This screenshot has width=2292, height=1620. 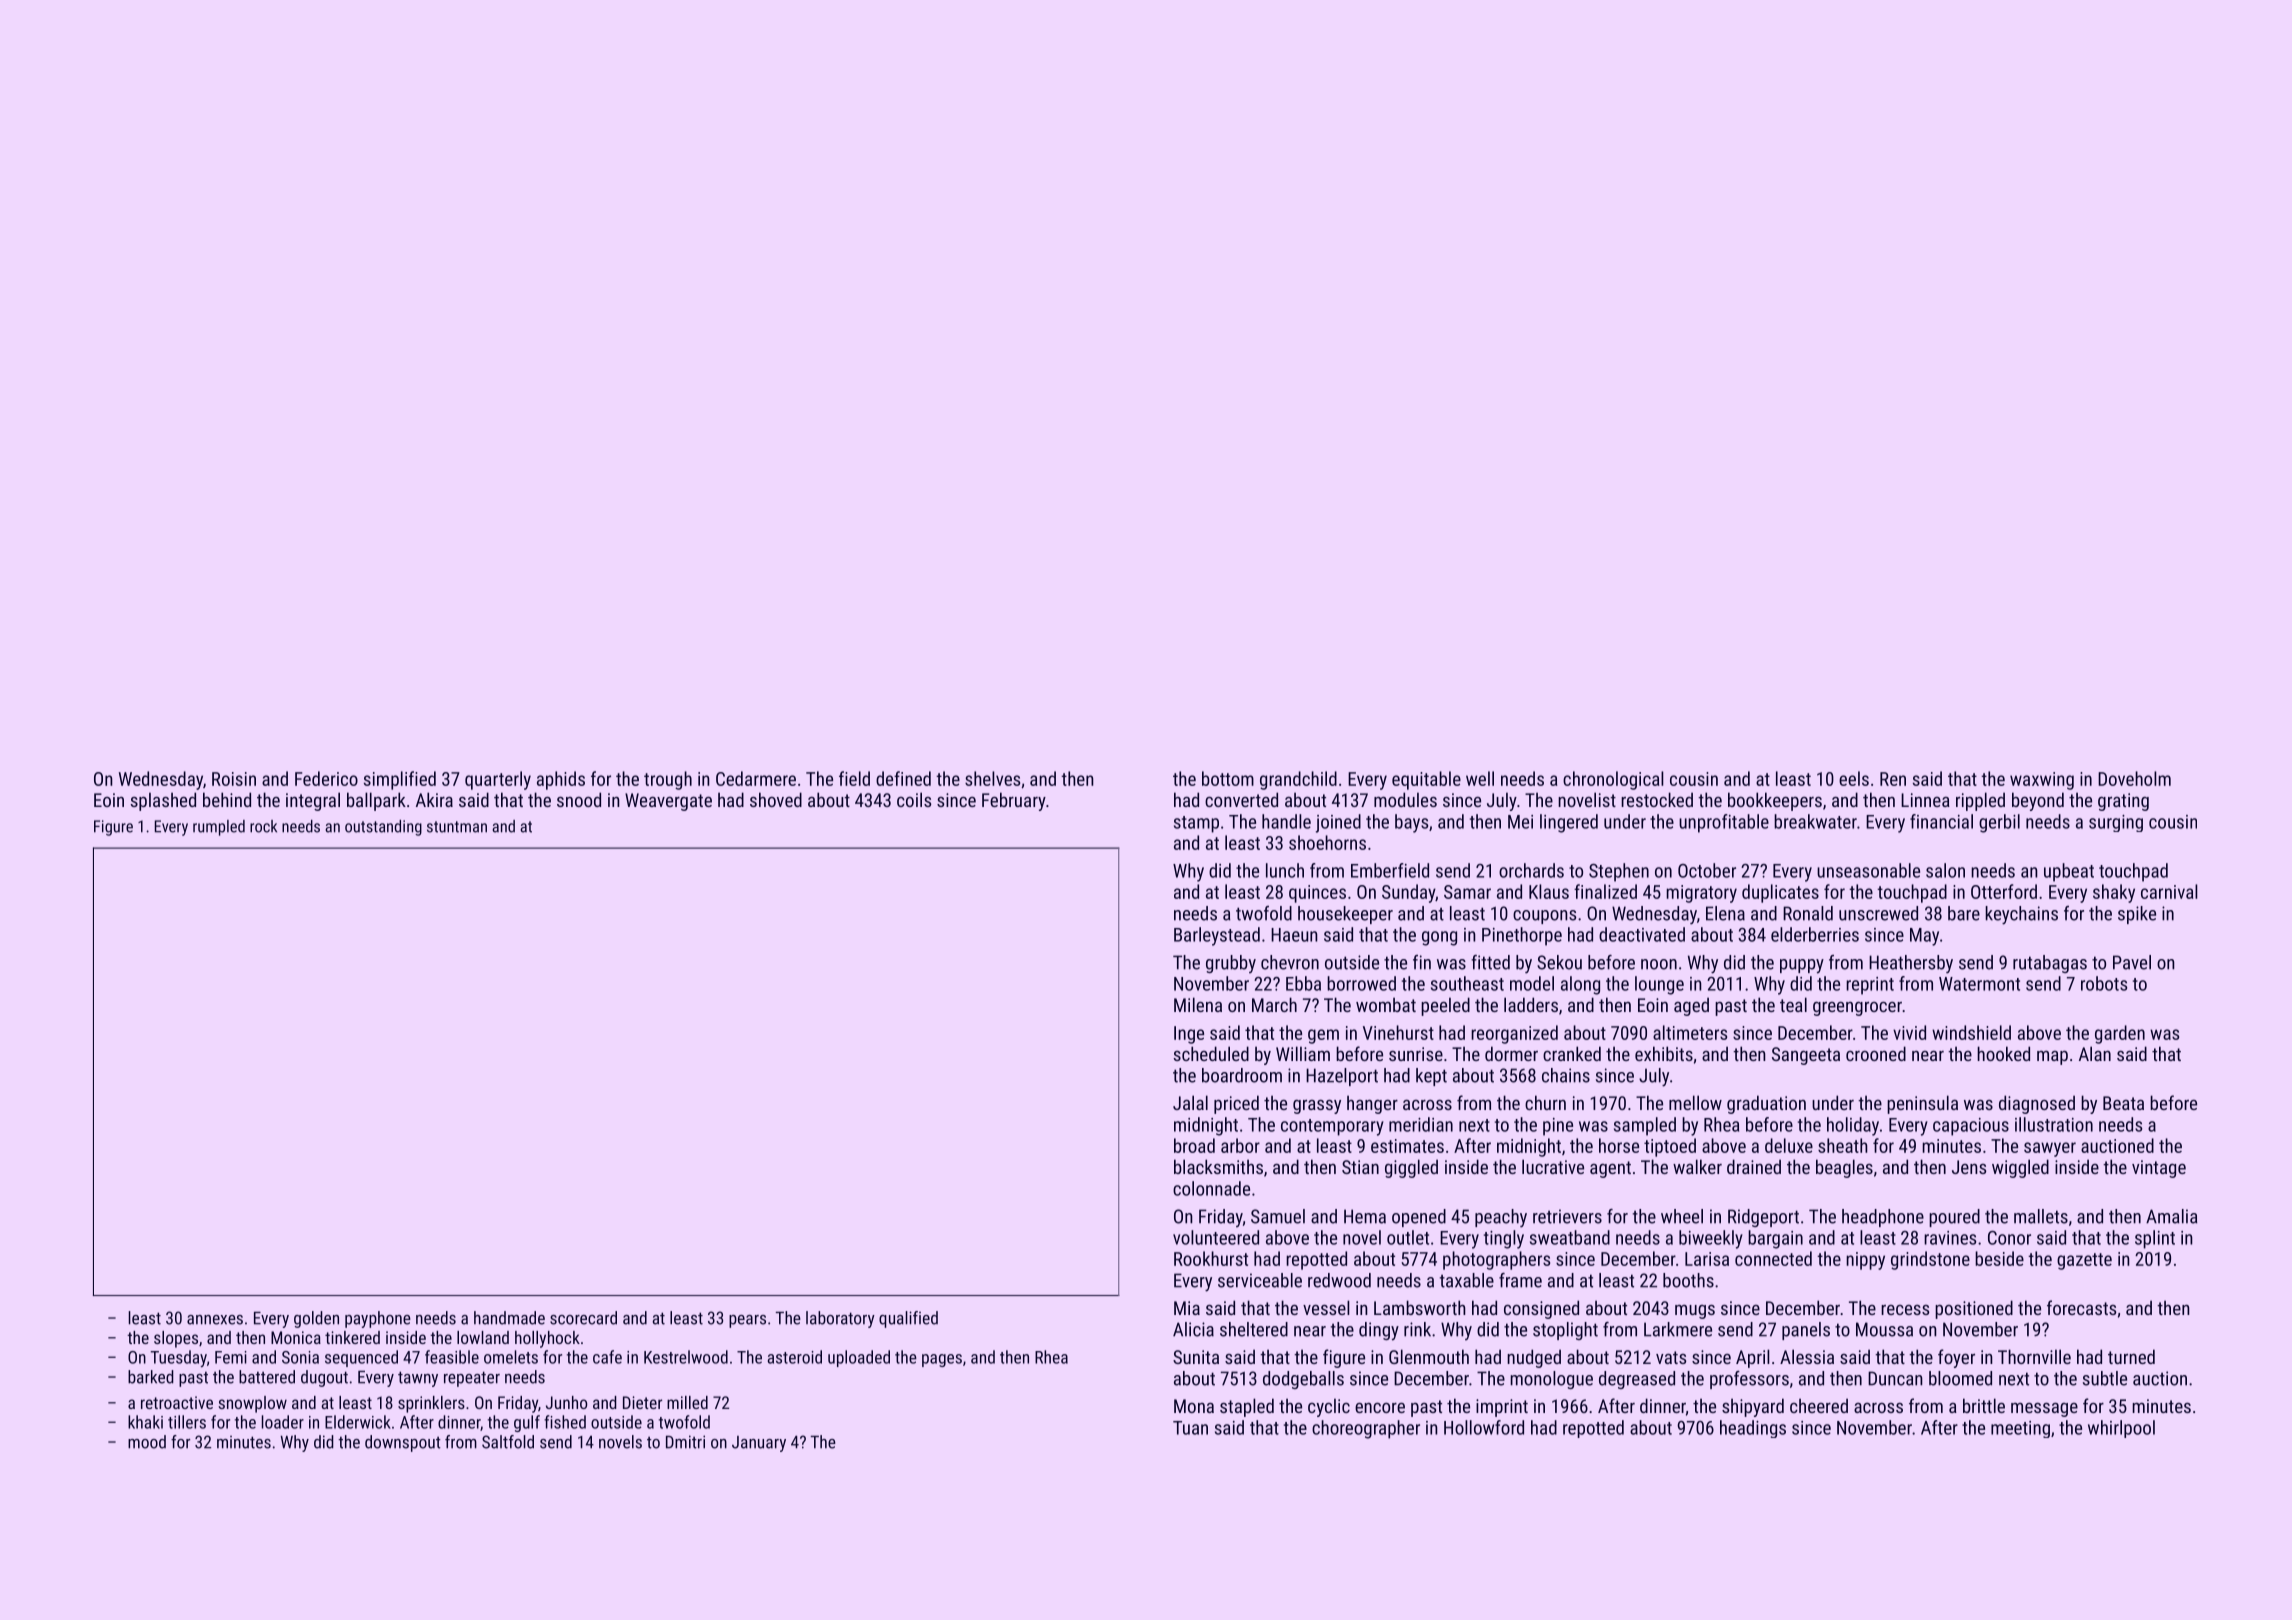 I want to click on Saltfold, so click(x=508, y=1442).
